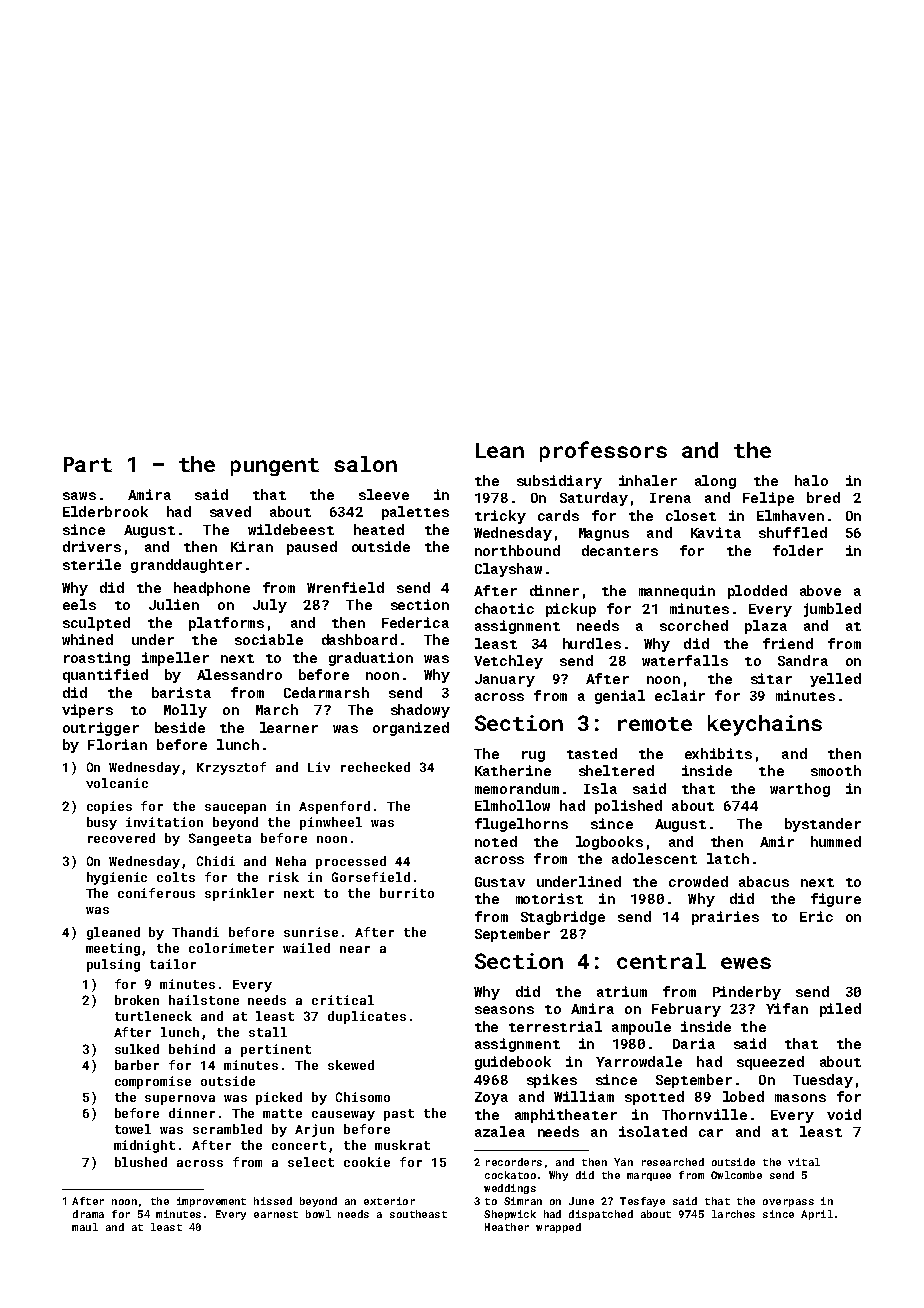 The image size is (924, 1308). I want to click on pungent, so click(275, 467).
